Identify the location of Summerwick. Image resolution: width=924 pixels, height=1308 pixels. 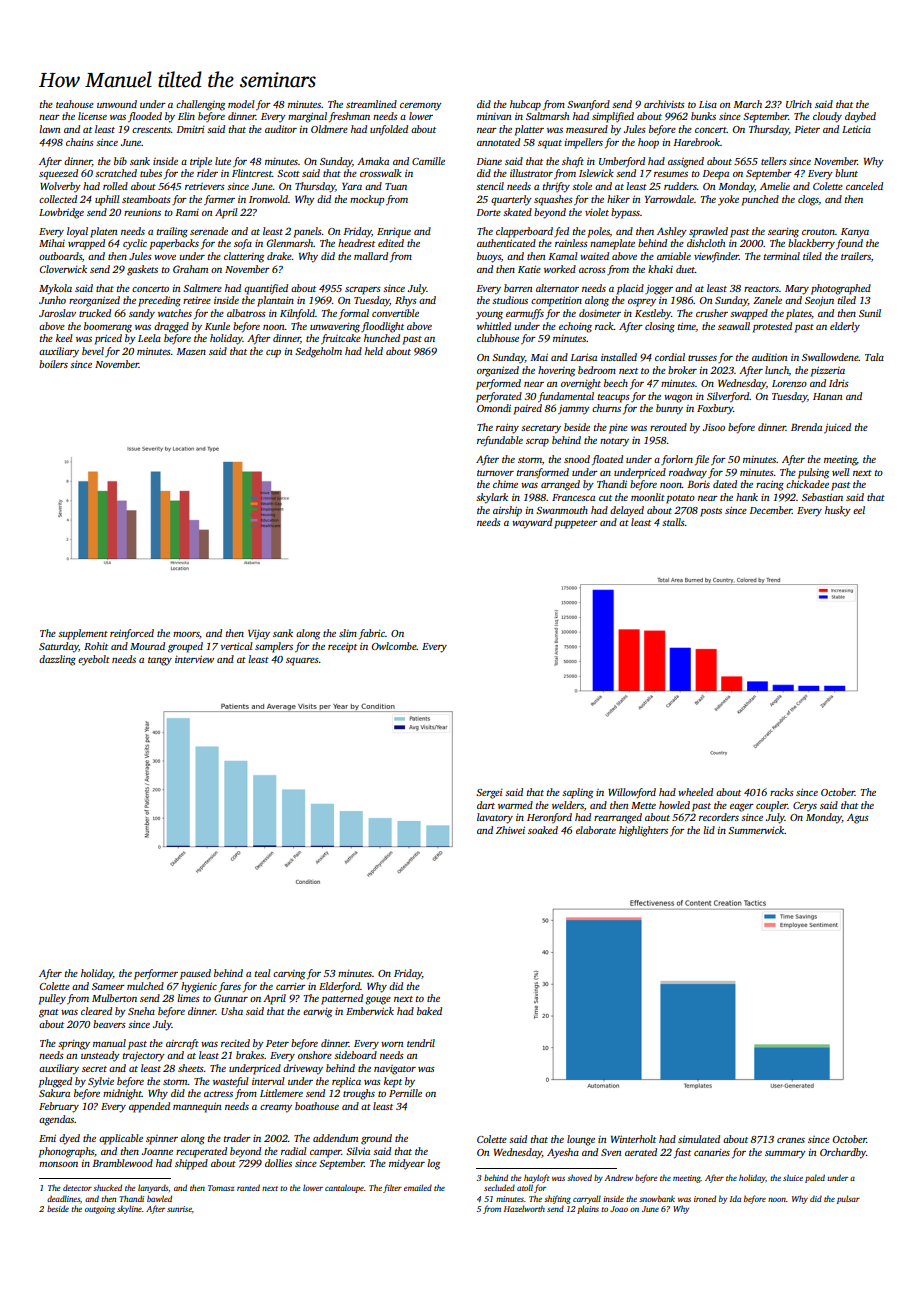
(756, 830).
